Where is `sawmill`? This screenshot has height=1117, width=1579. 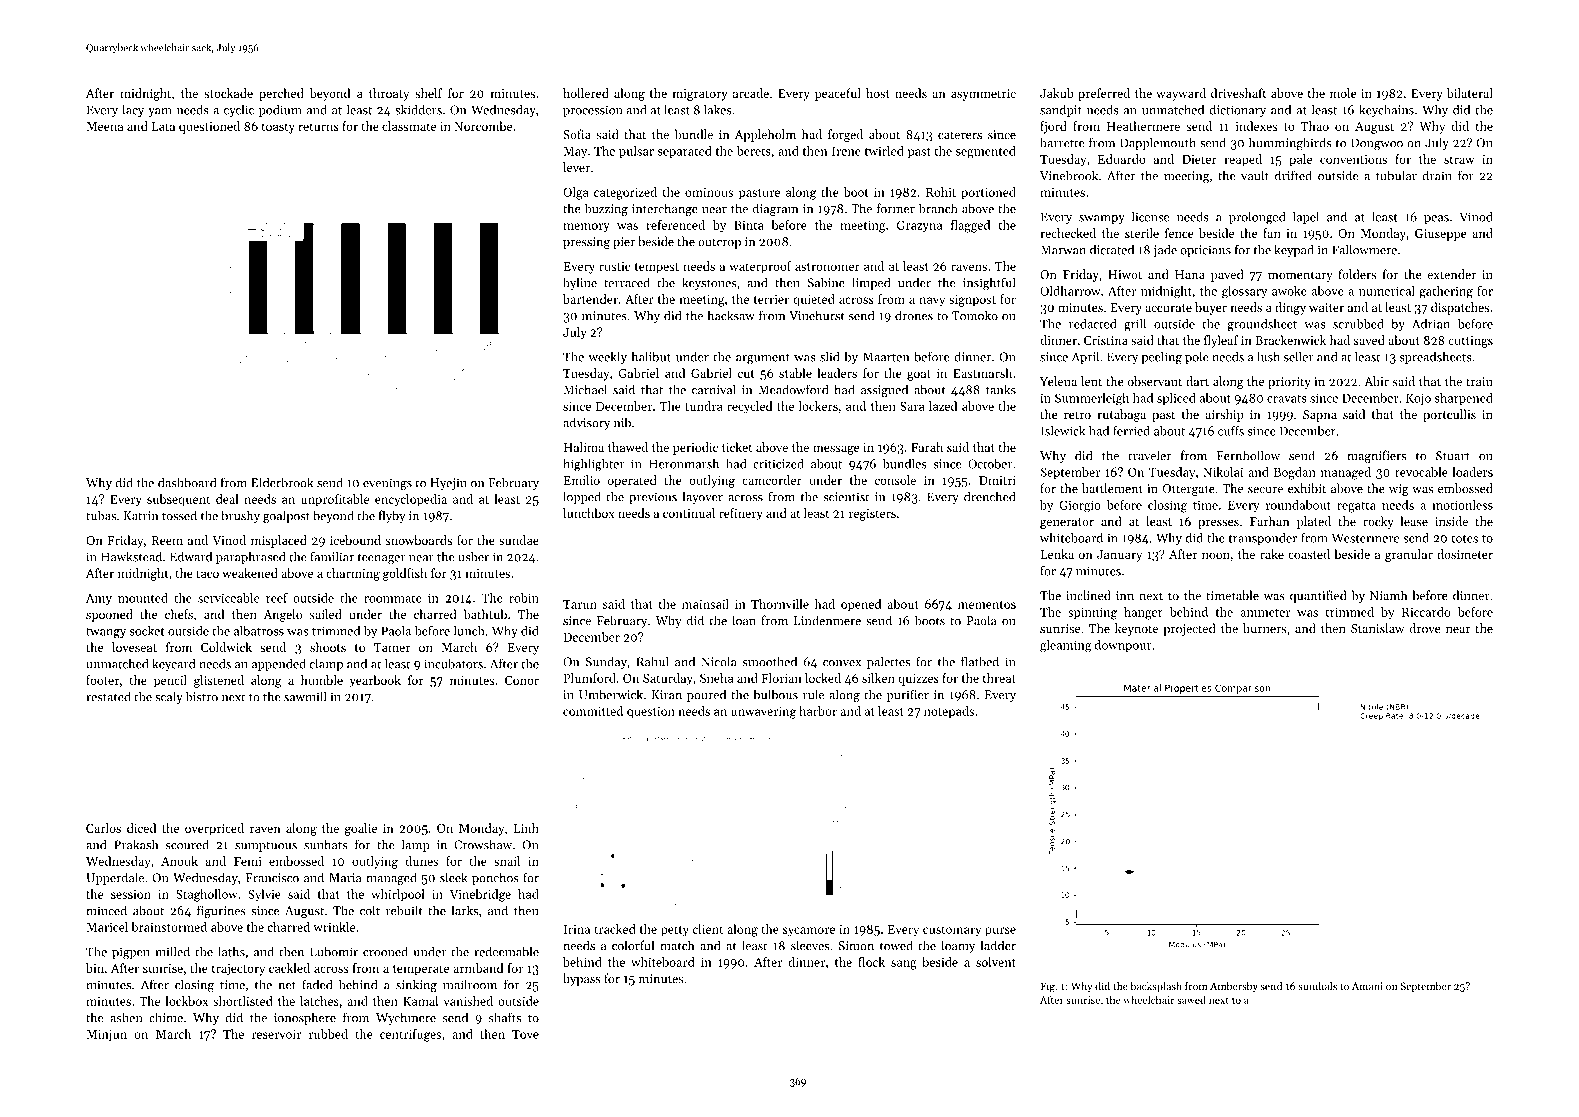 sawmill is located at coordinates (305, 696).
